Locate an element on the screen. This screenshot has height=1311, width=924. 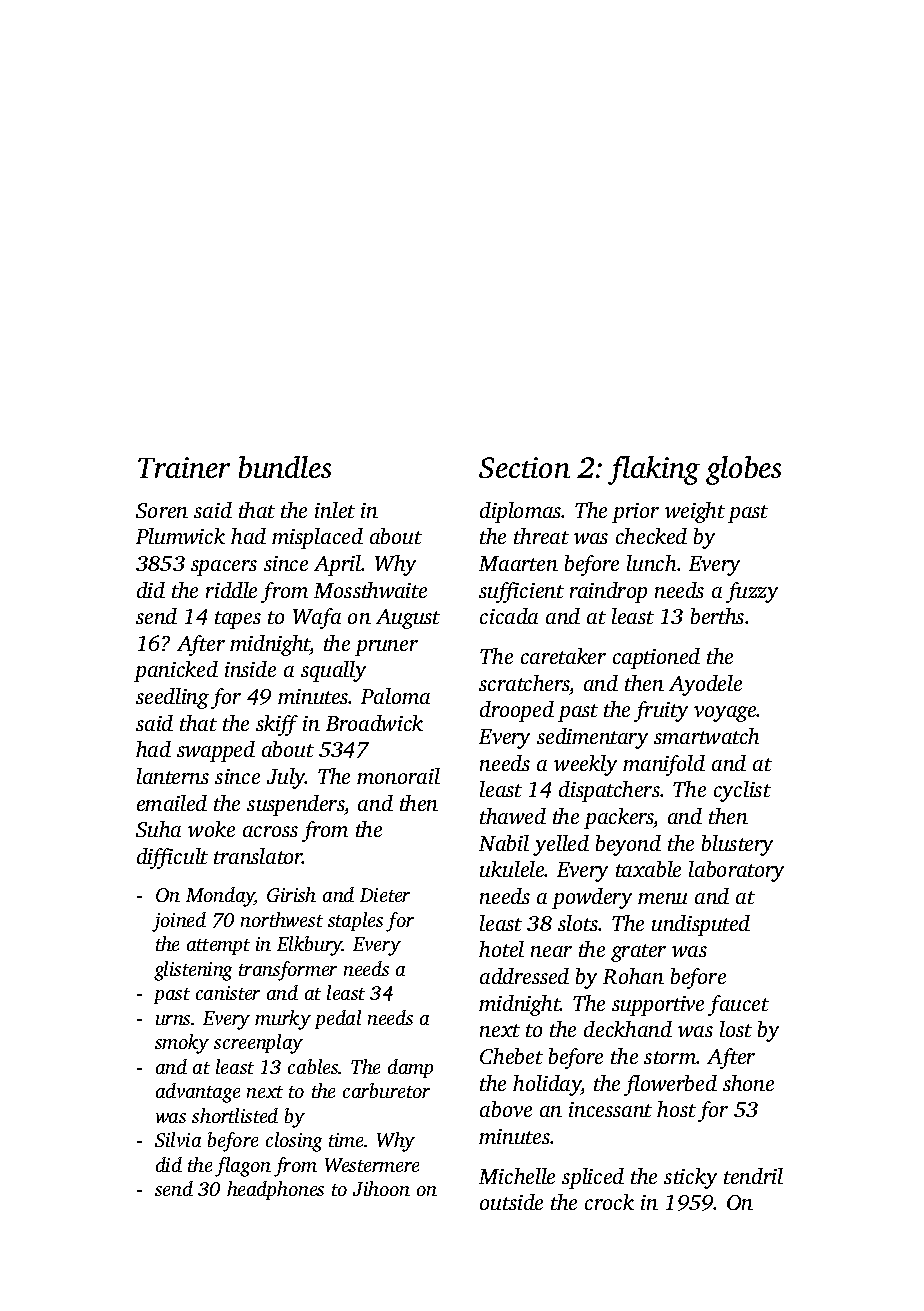
flaking is located at coordinates (654, 470).
